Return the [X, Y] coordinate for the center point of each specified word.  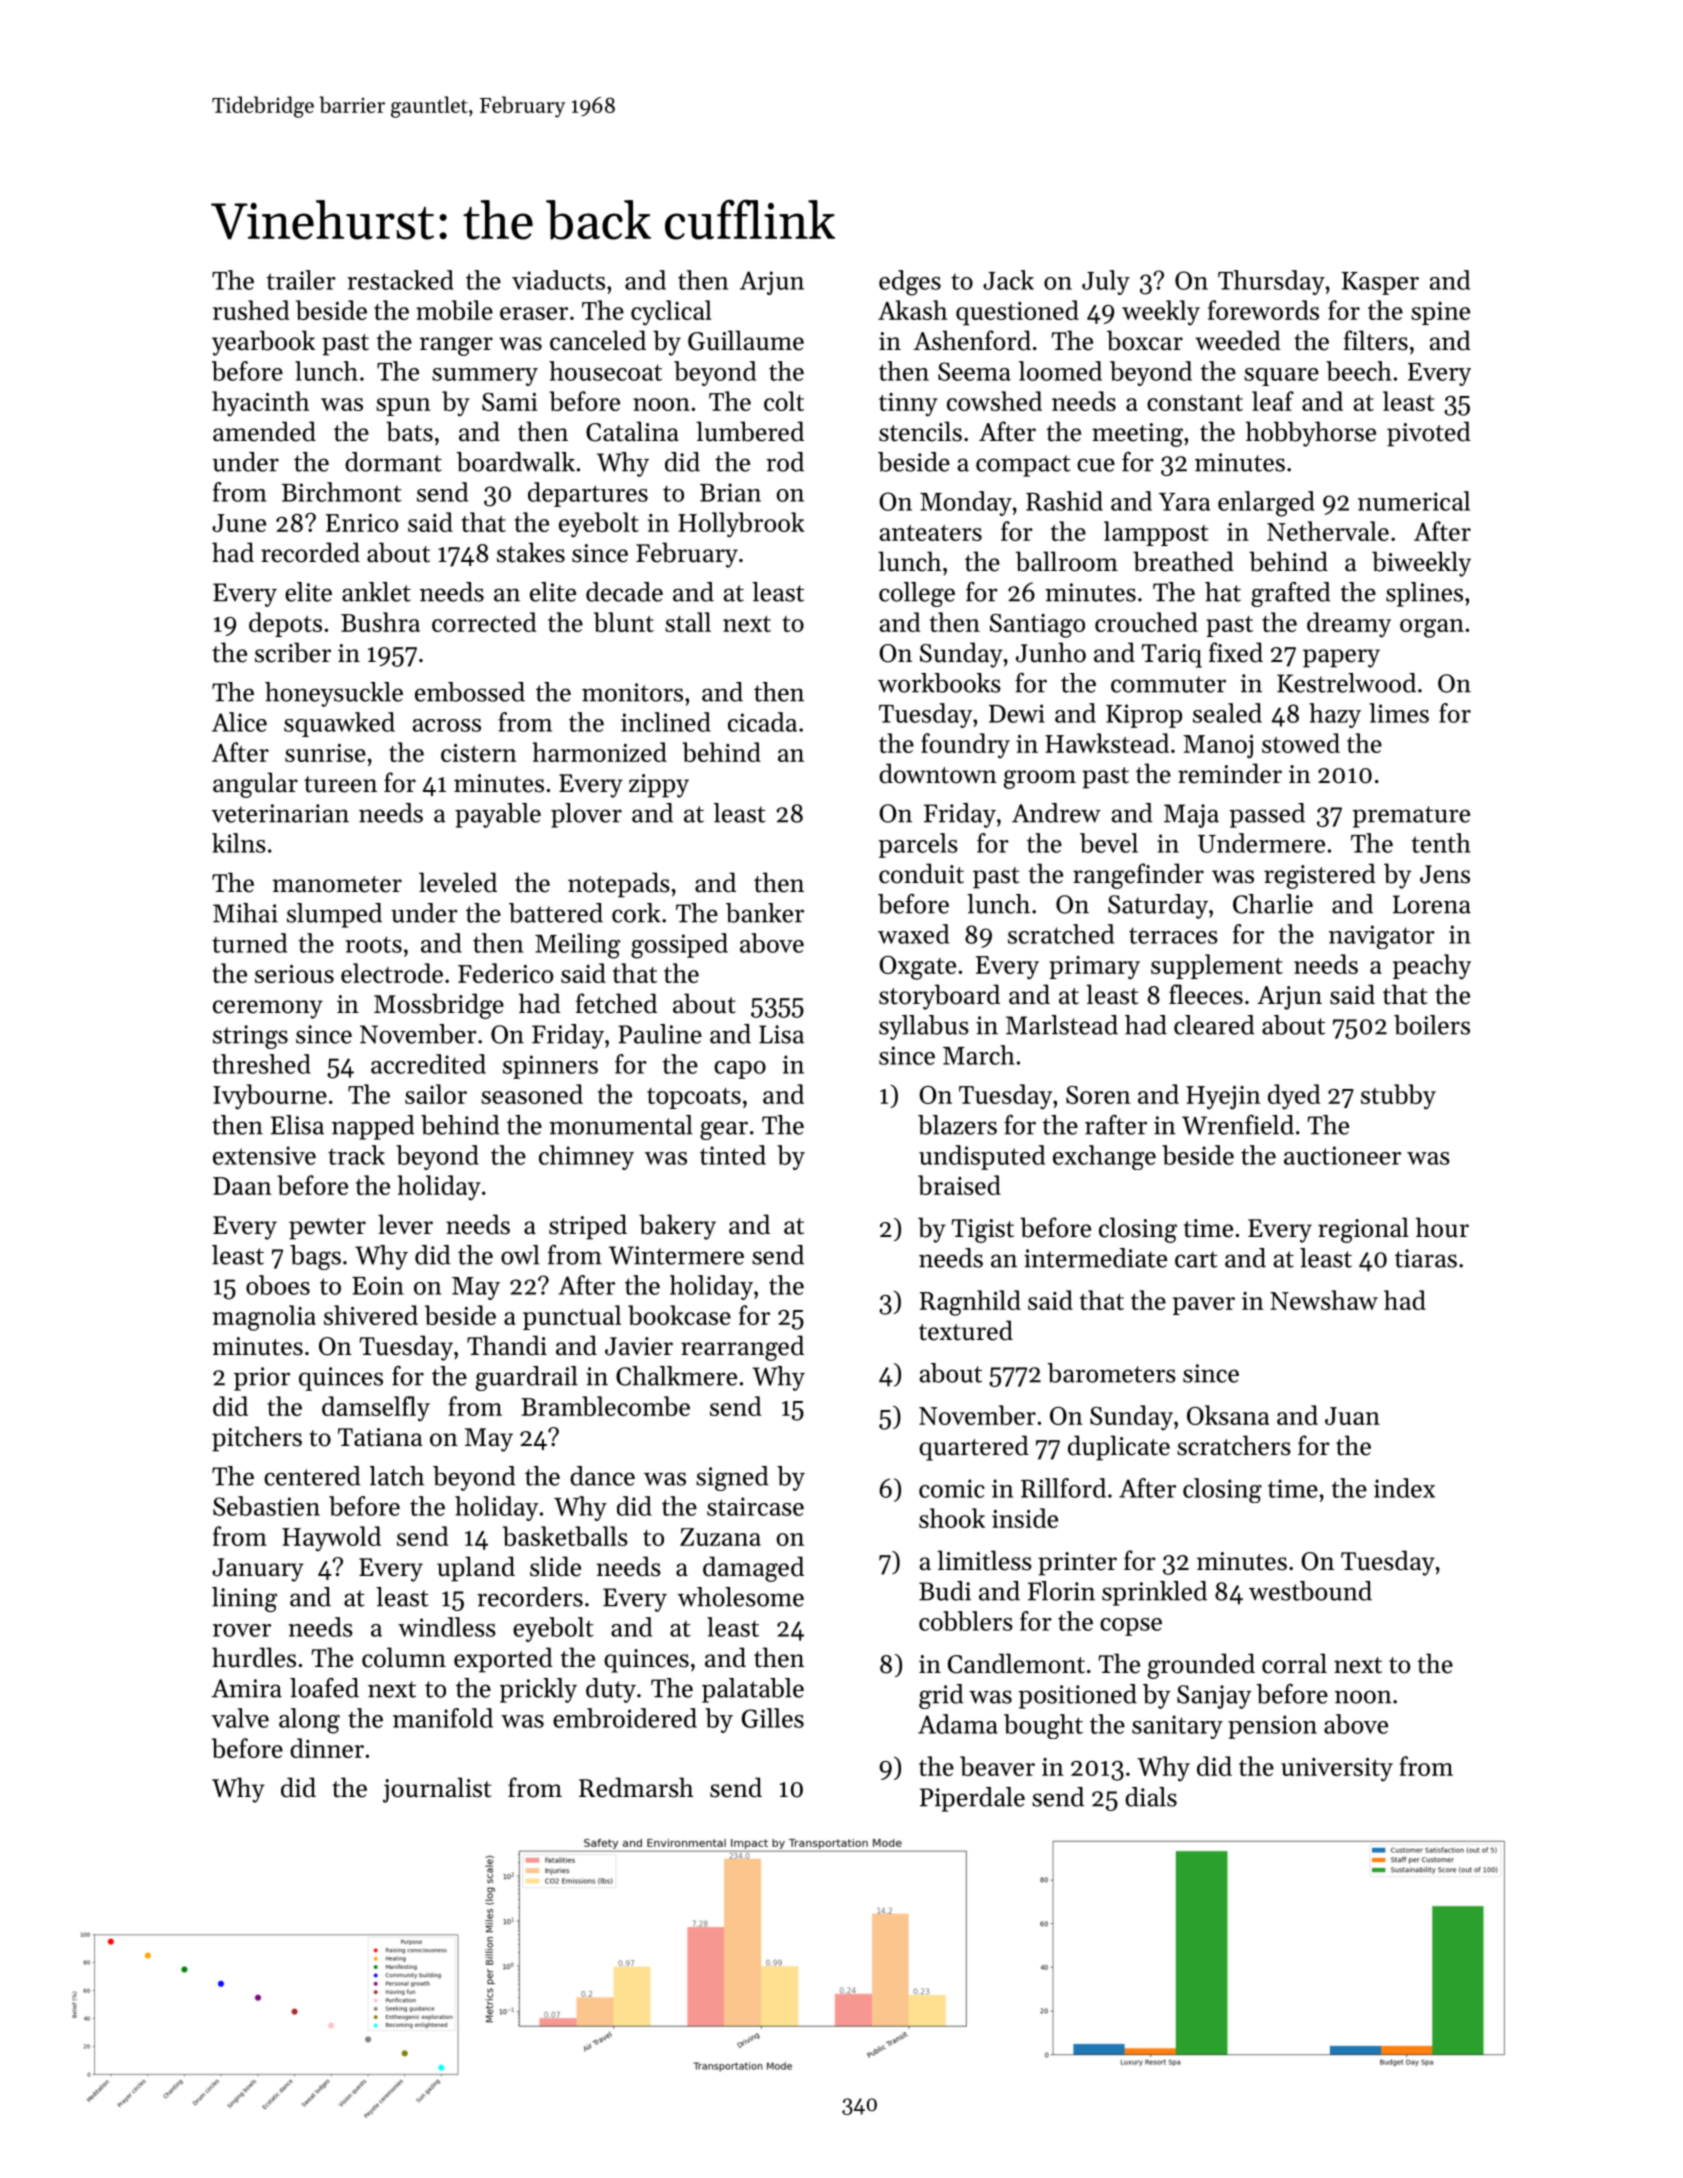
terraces [1173, 935]
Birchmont [342, 492]
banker [765, 913]
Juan [1352, 1416]
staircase [755, 1506]
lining [244, 1599]
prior [262, 1379]
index [1404, 1488]
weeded [1238, 340]
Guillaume [746, 340]
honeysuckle [334, 694]
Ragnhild [970, 1303]
